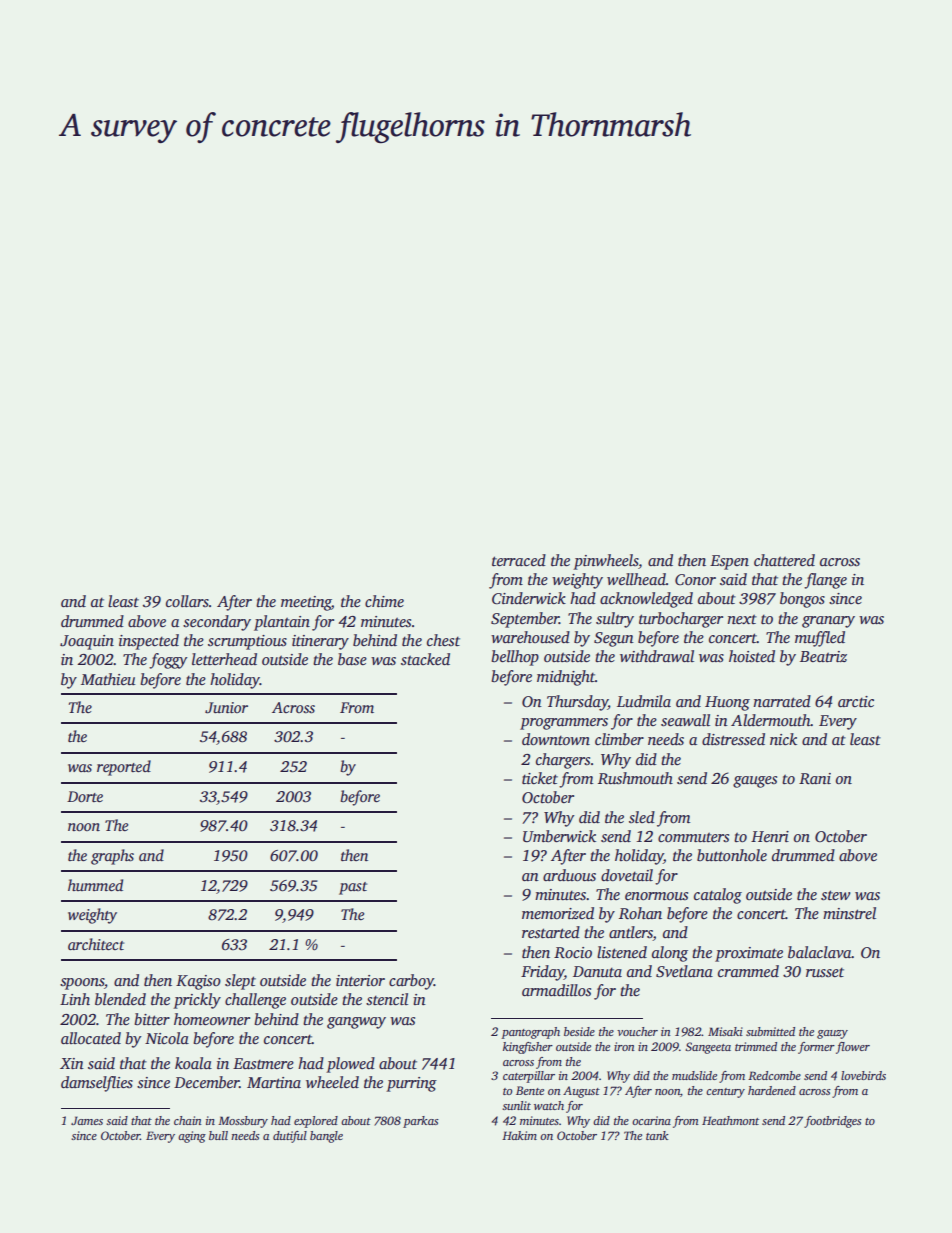 The height and width of the screenshot is (1233, 952). What do you see at coordinates (836, 895) in the screenshot?
I see `stew` at bounding box center [836, 895].
